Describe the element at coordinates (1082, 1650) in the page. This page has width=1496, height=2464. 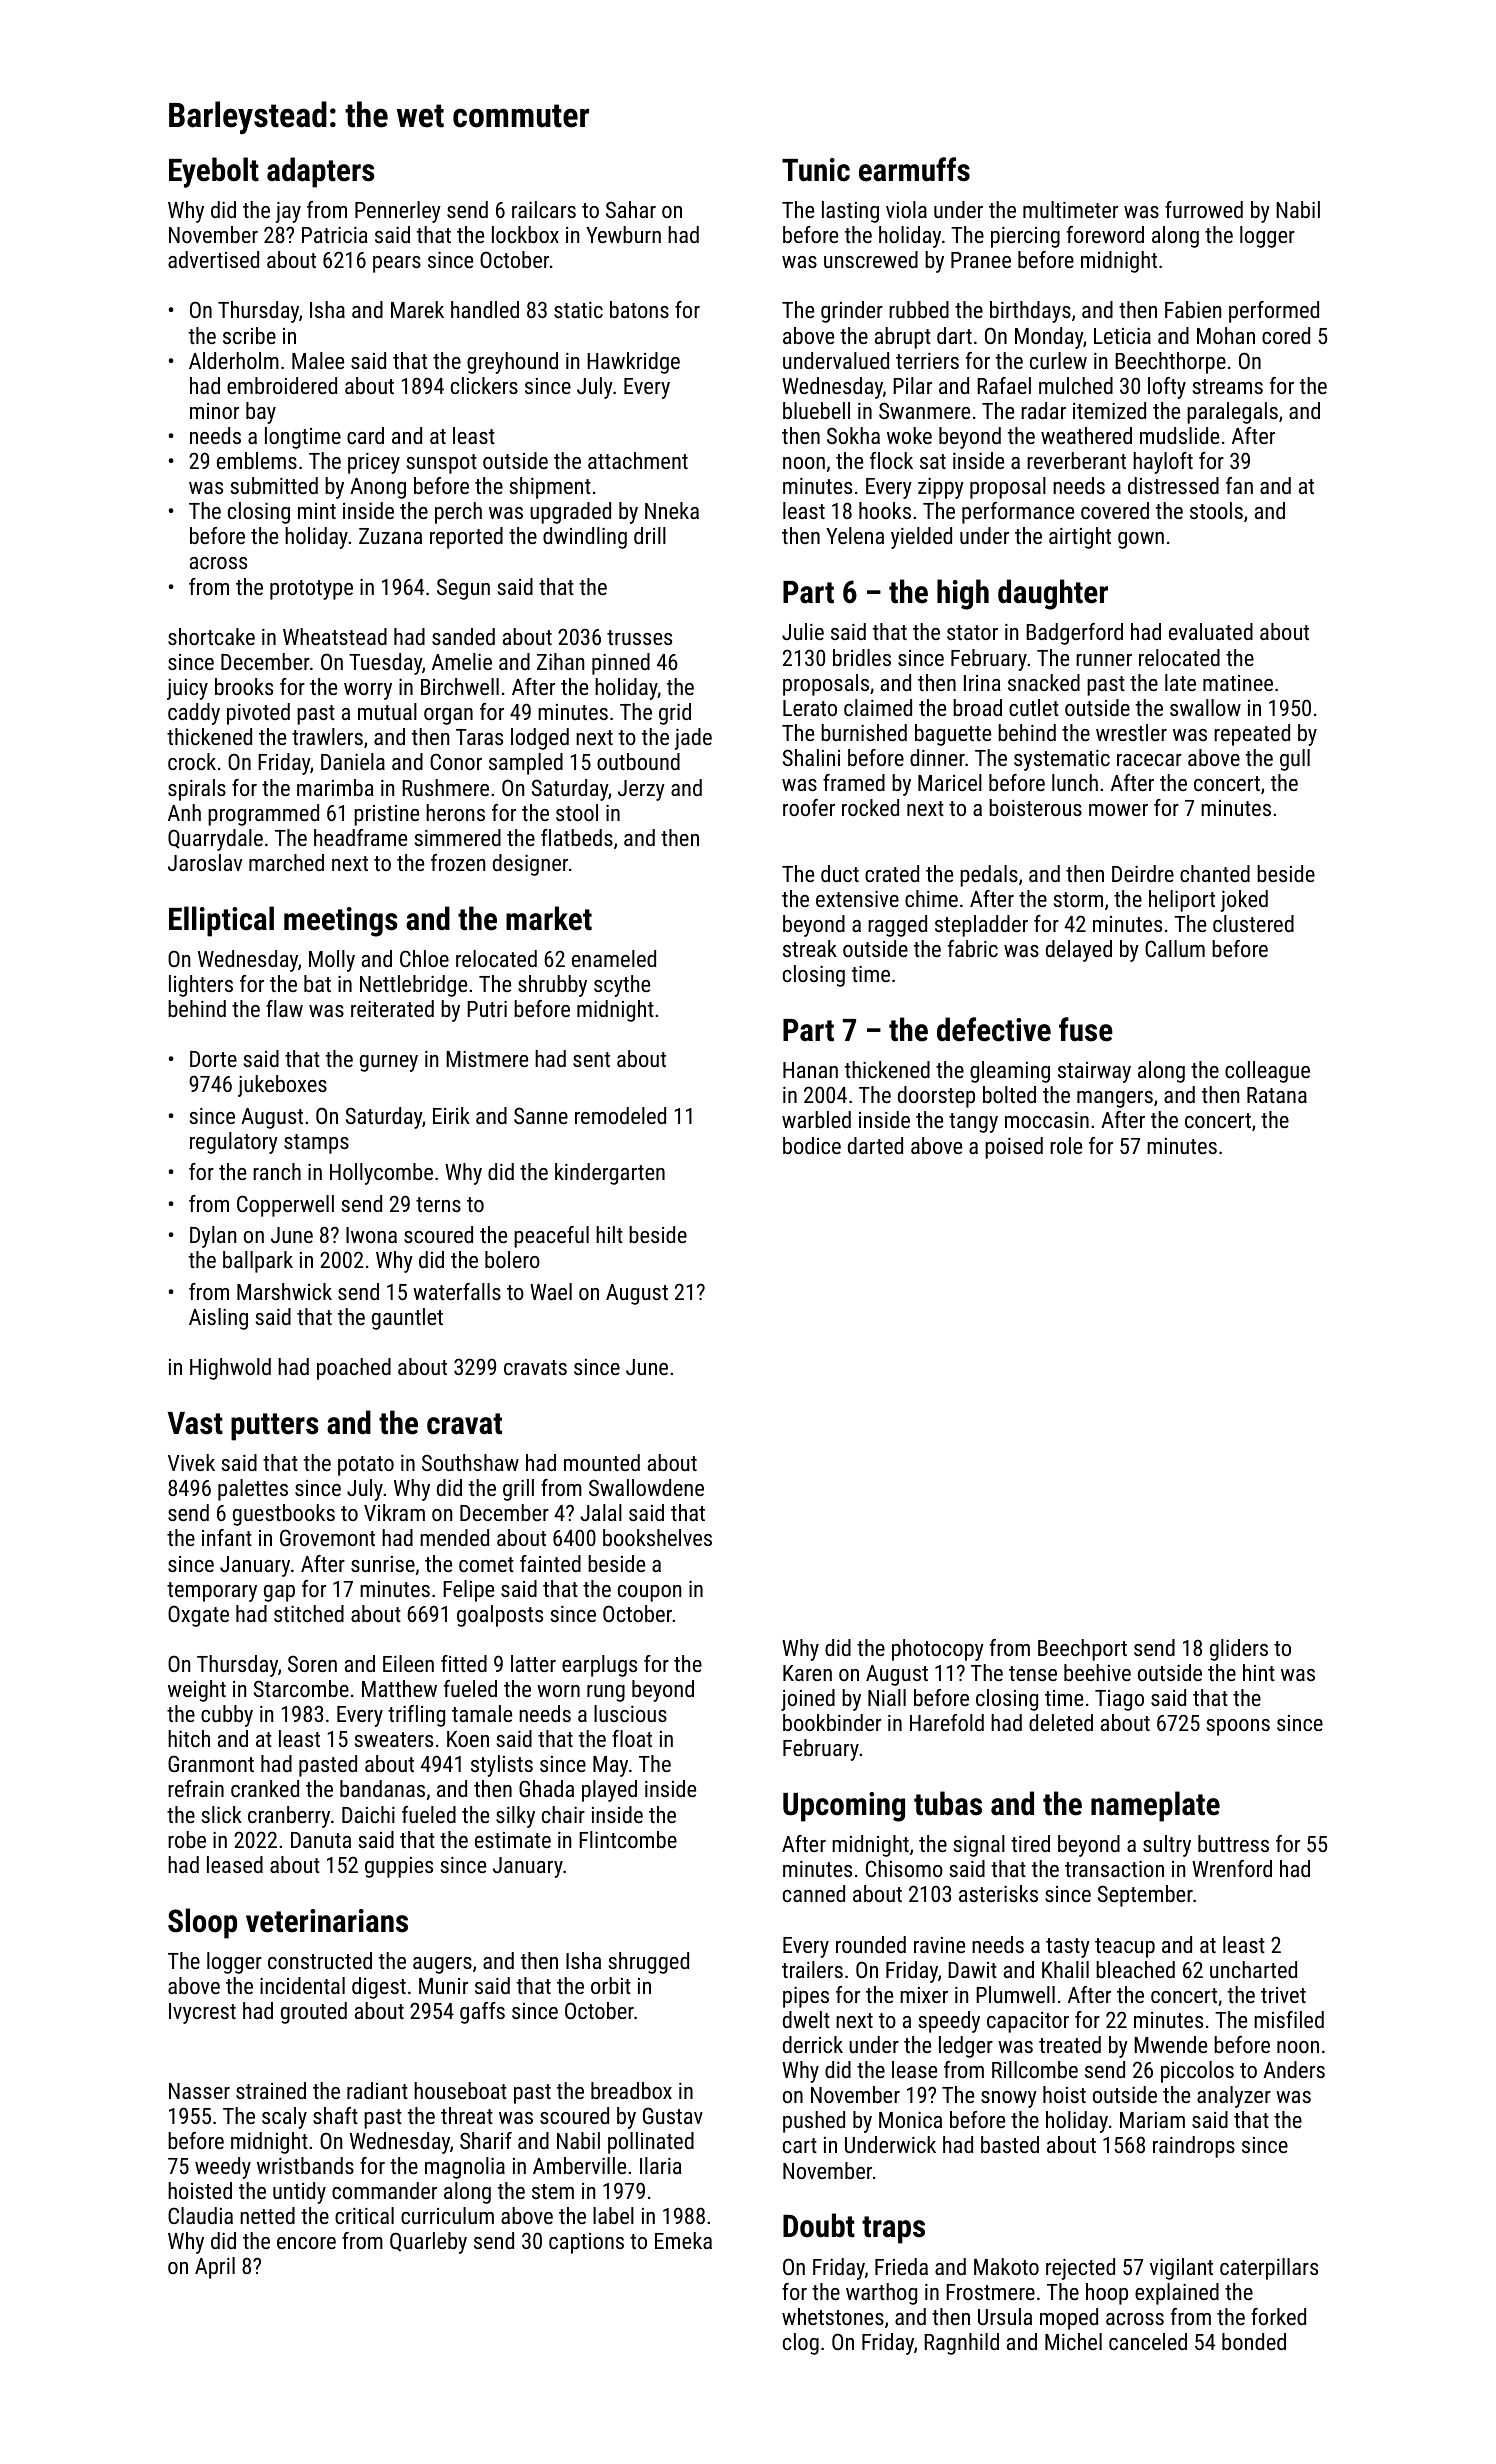
I see `Beechport` at that location.
